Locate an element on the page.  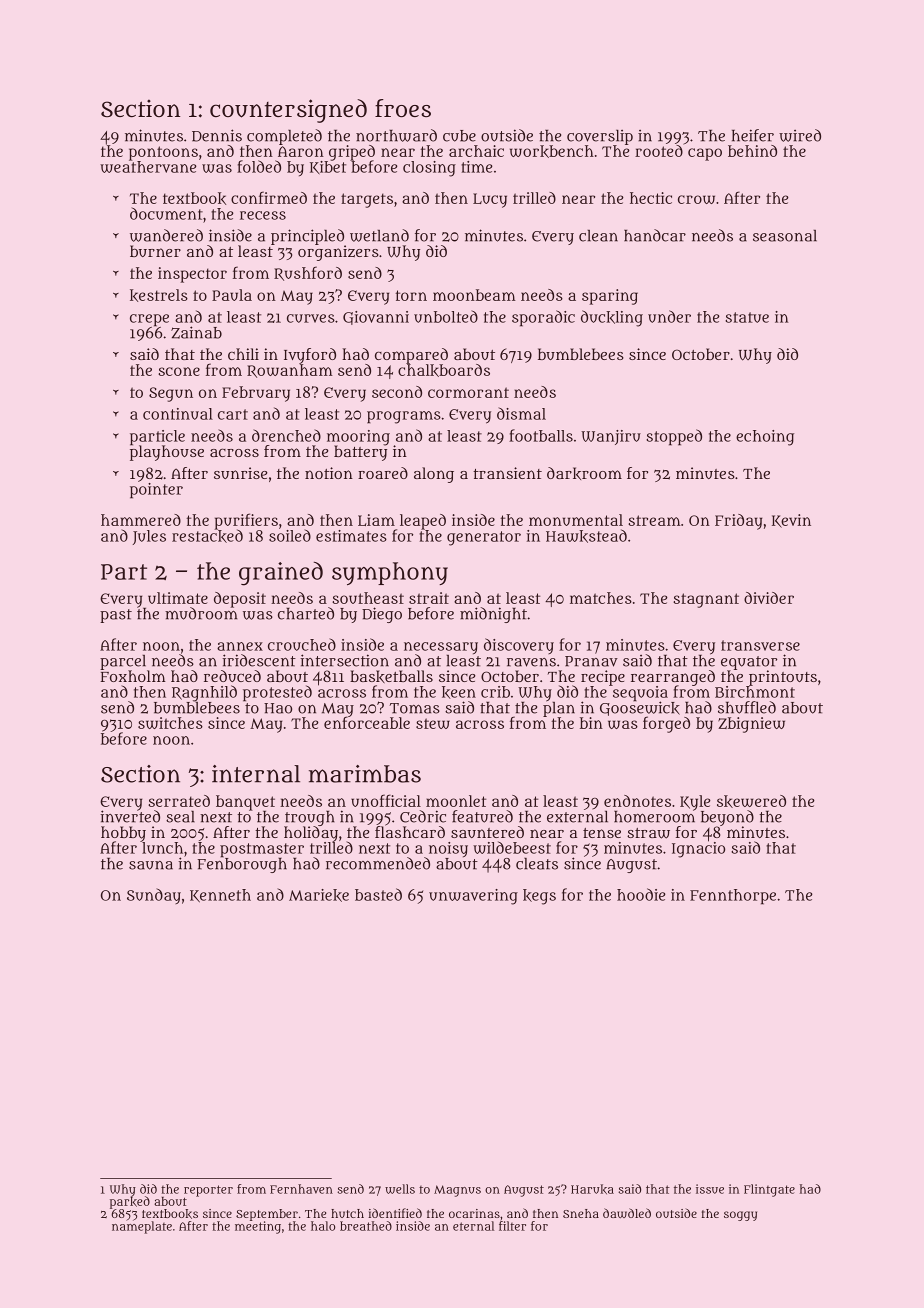
heifer is located at coordinates (753, 135).
